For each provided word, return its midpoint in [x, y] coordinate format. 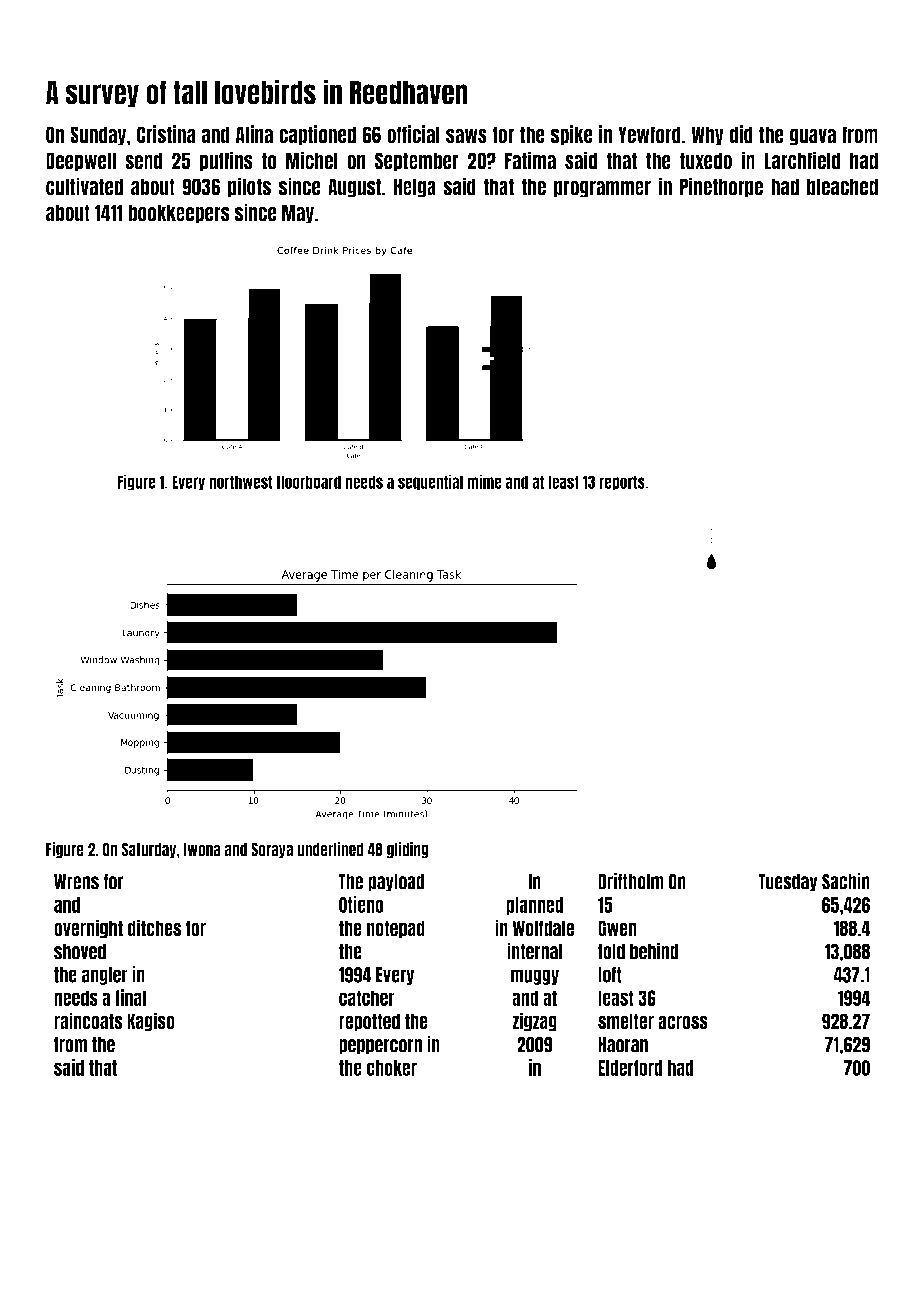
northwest [241, 482]
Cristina [166, 134]
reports [622, 483]
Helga [415, 188]
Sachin [846, 881]
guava [813, 137]
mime [484, 481]
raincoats [88, 1021]
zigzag [534, 1022]
